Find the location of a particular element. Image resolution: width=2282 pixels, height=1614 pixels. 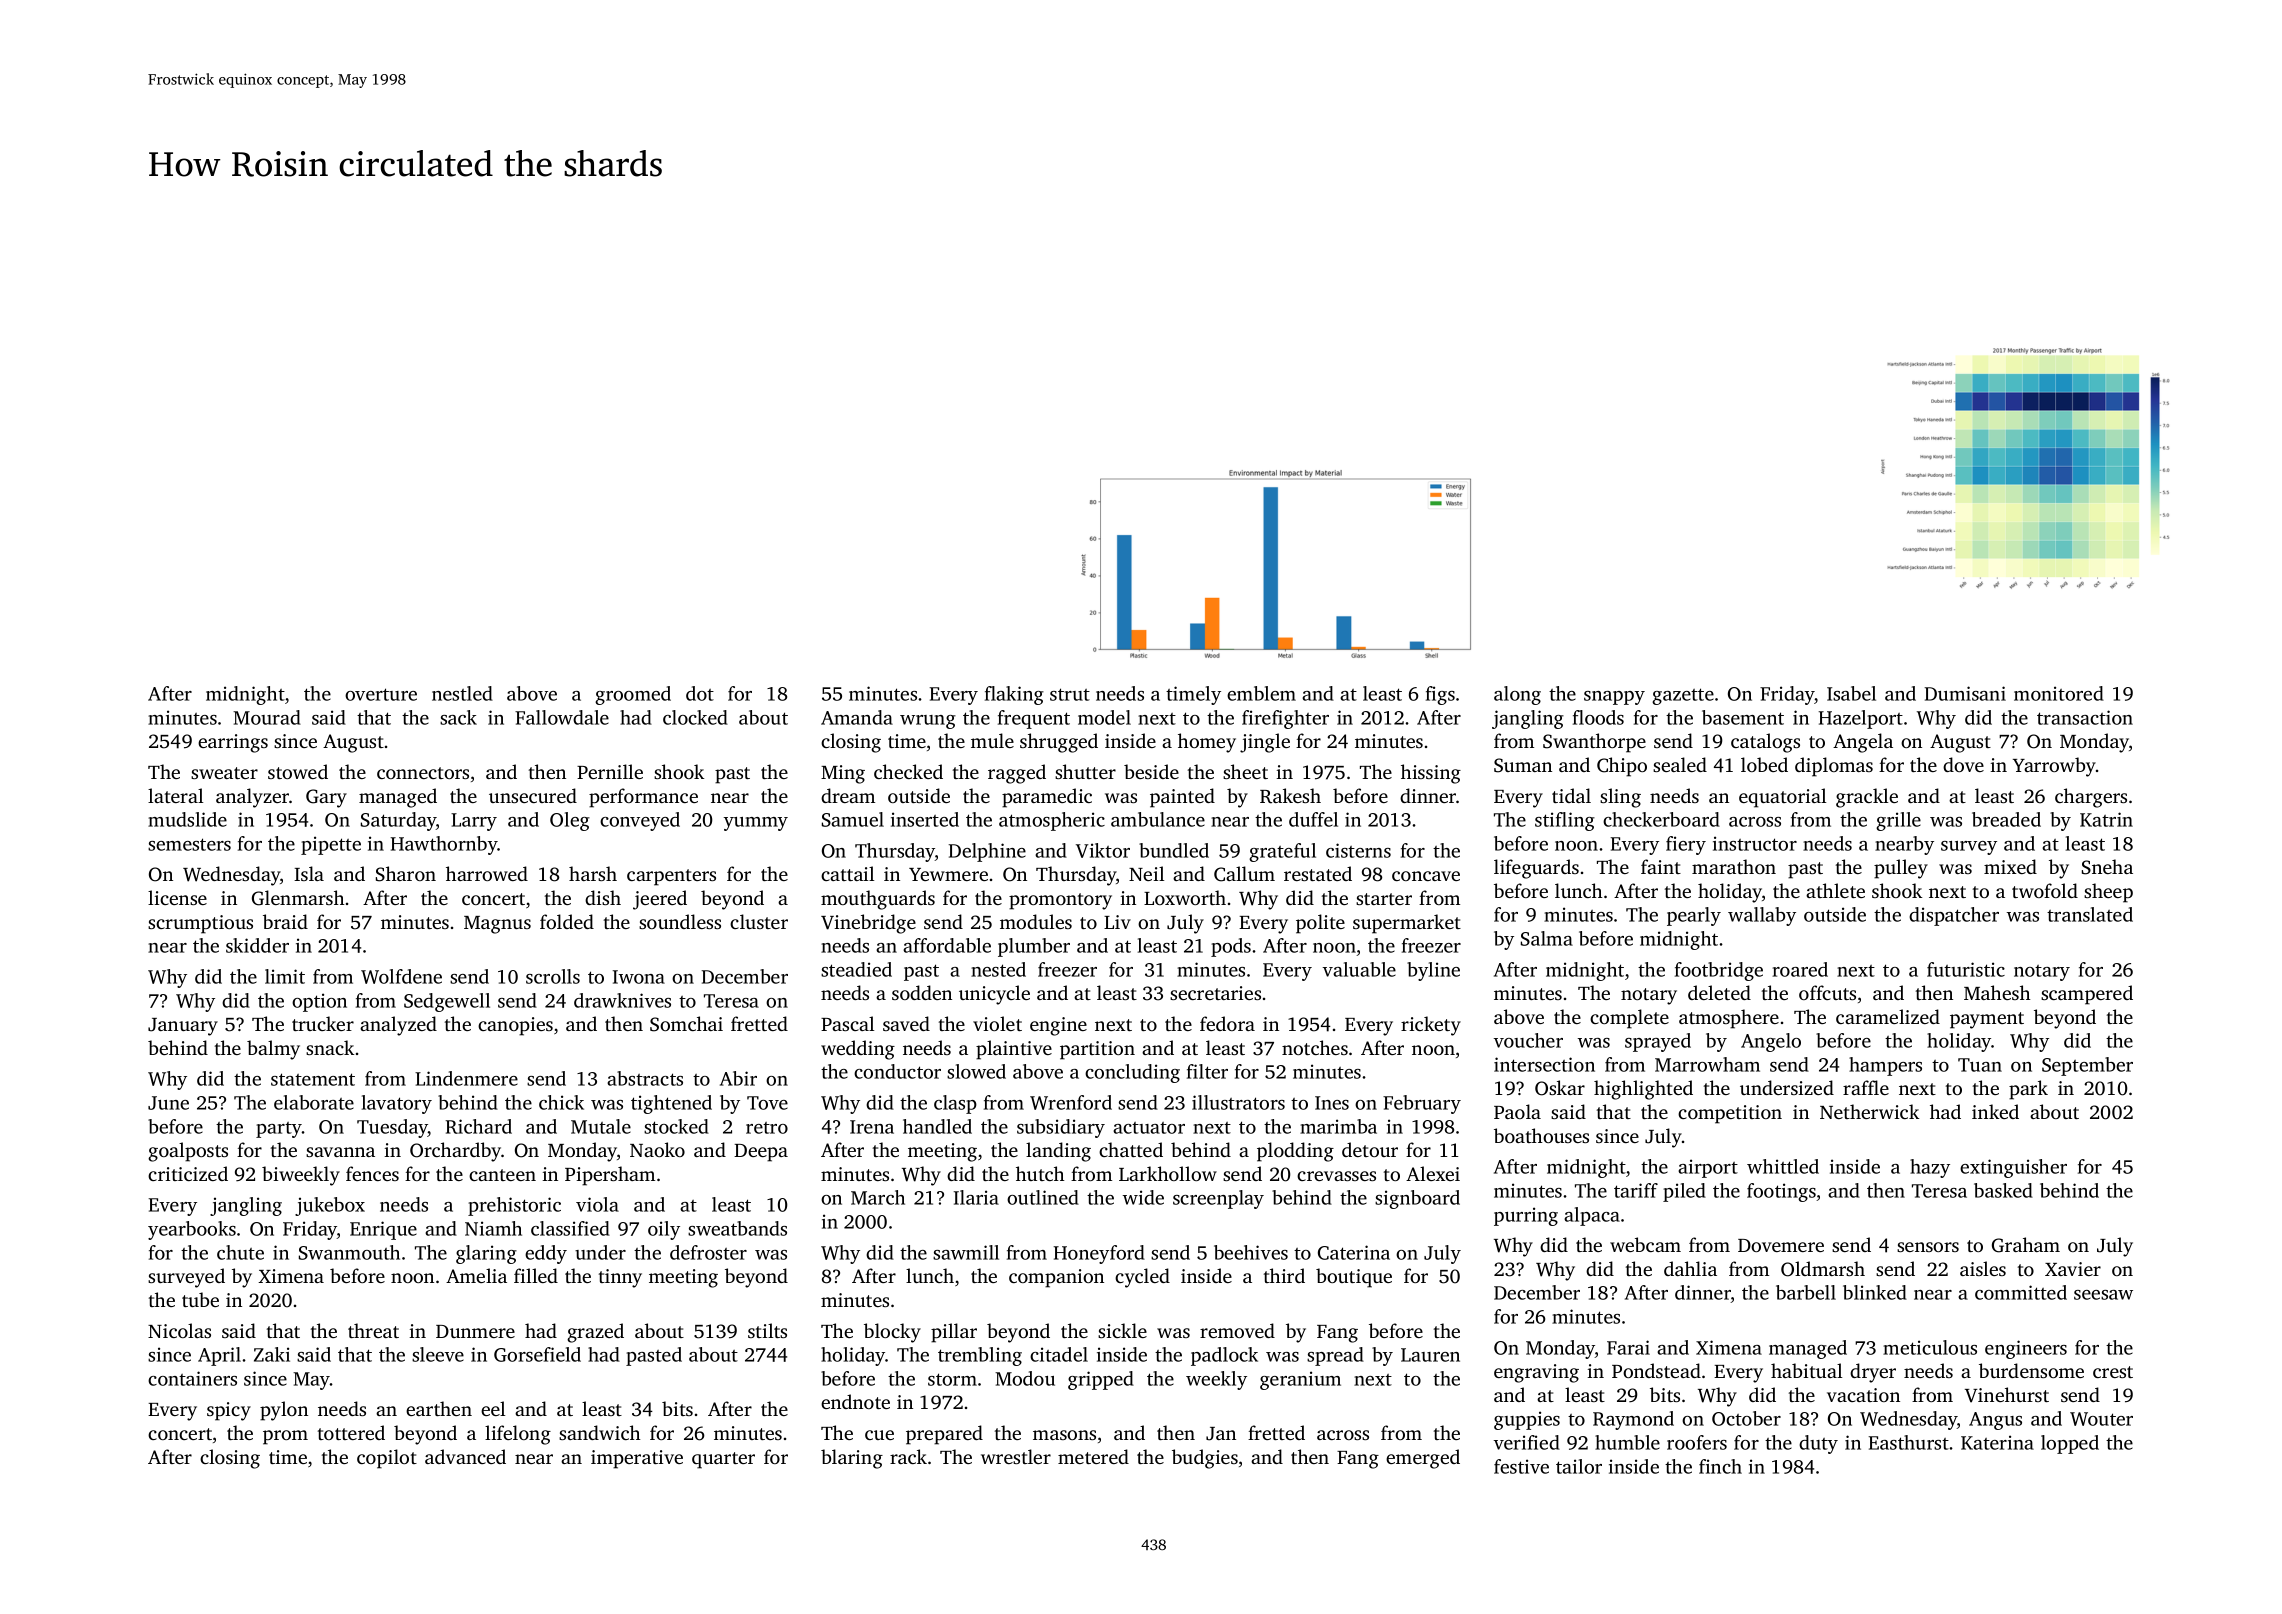

Loxworth is located at coordinates (1185, 897).
